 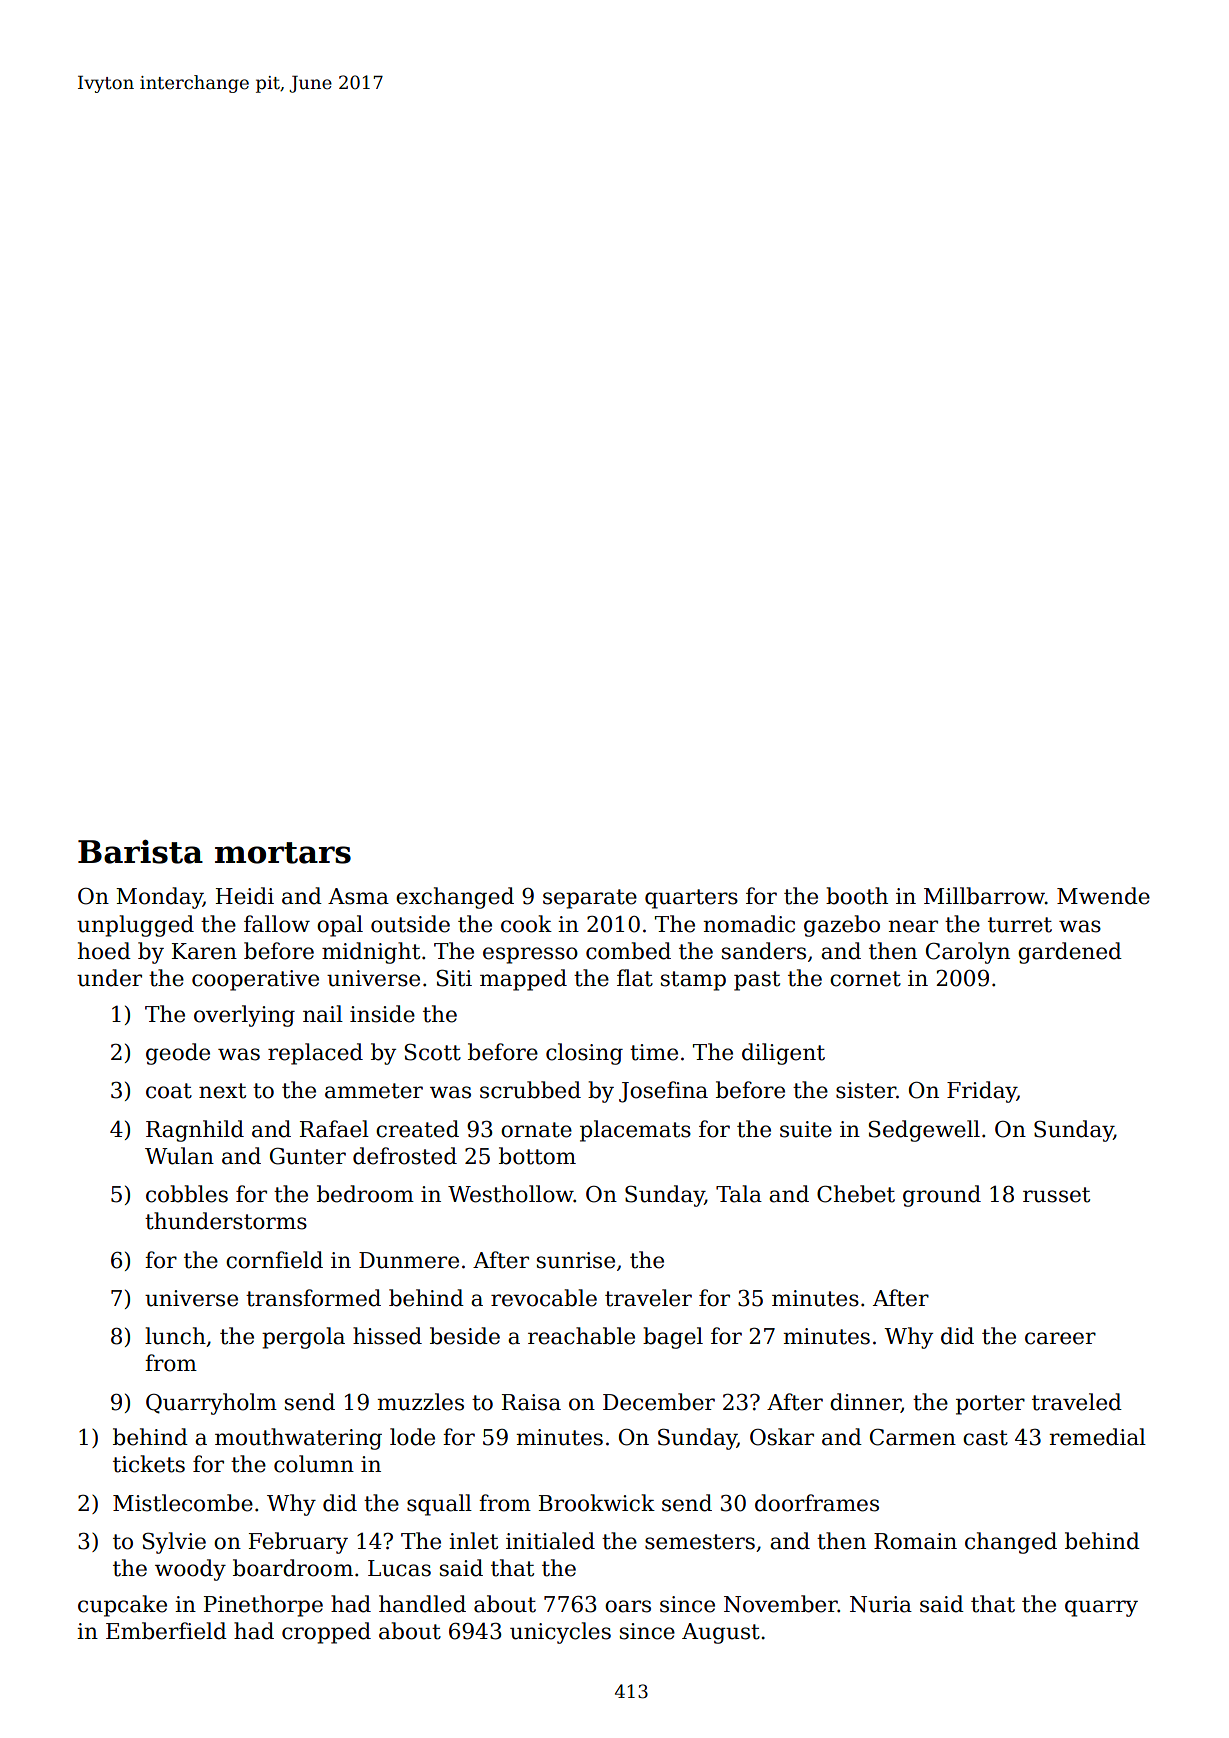 What do you see at coordinates (865, 1402) in the screenshot?
I see `dinner` at bounding box center [865, 1402].
